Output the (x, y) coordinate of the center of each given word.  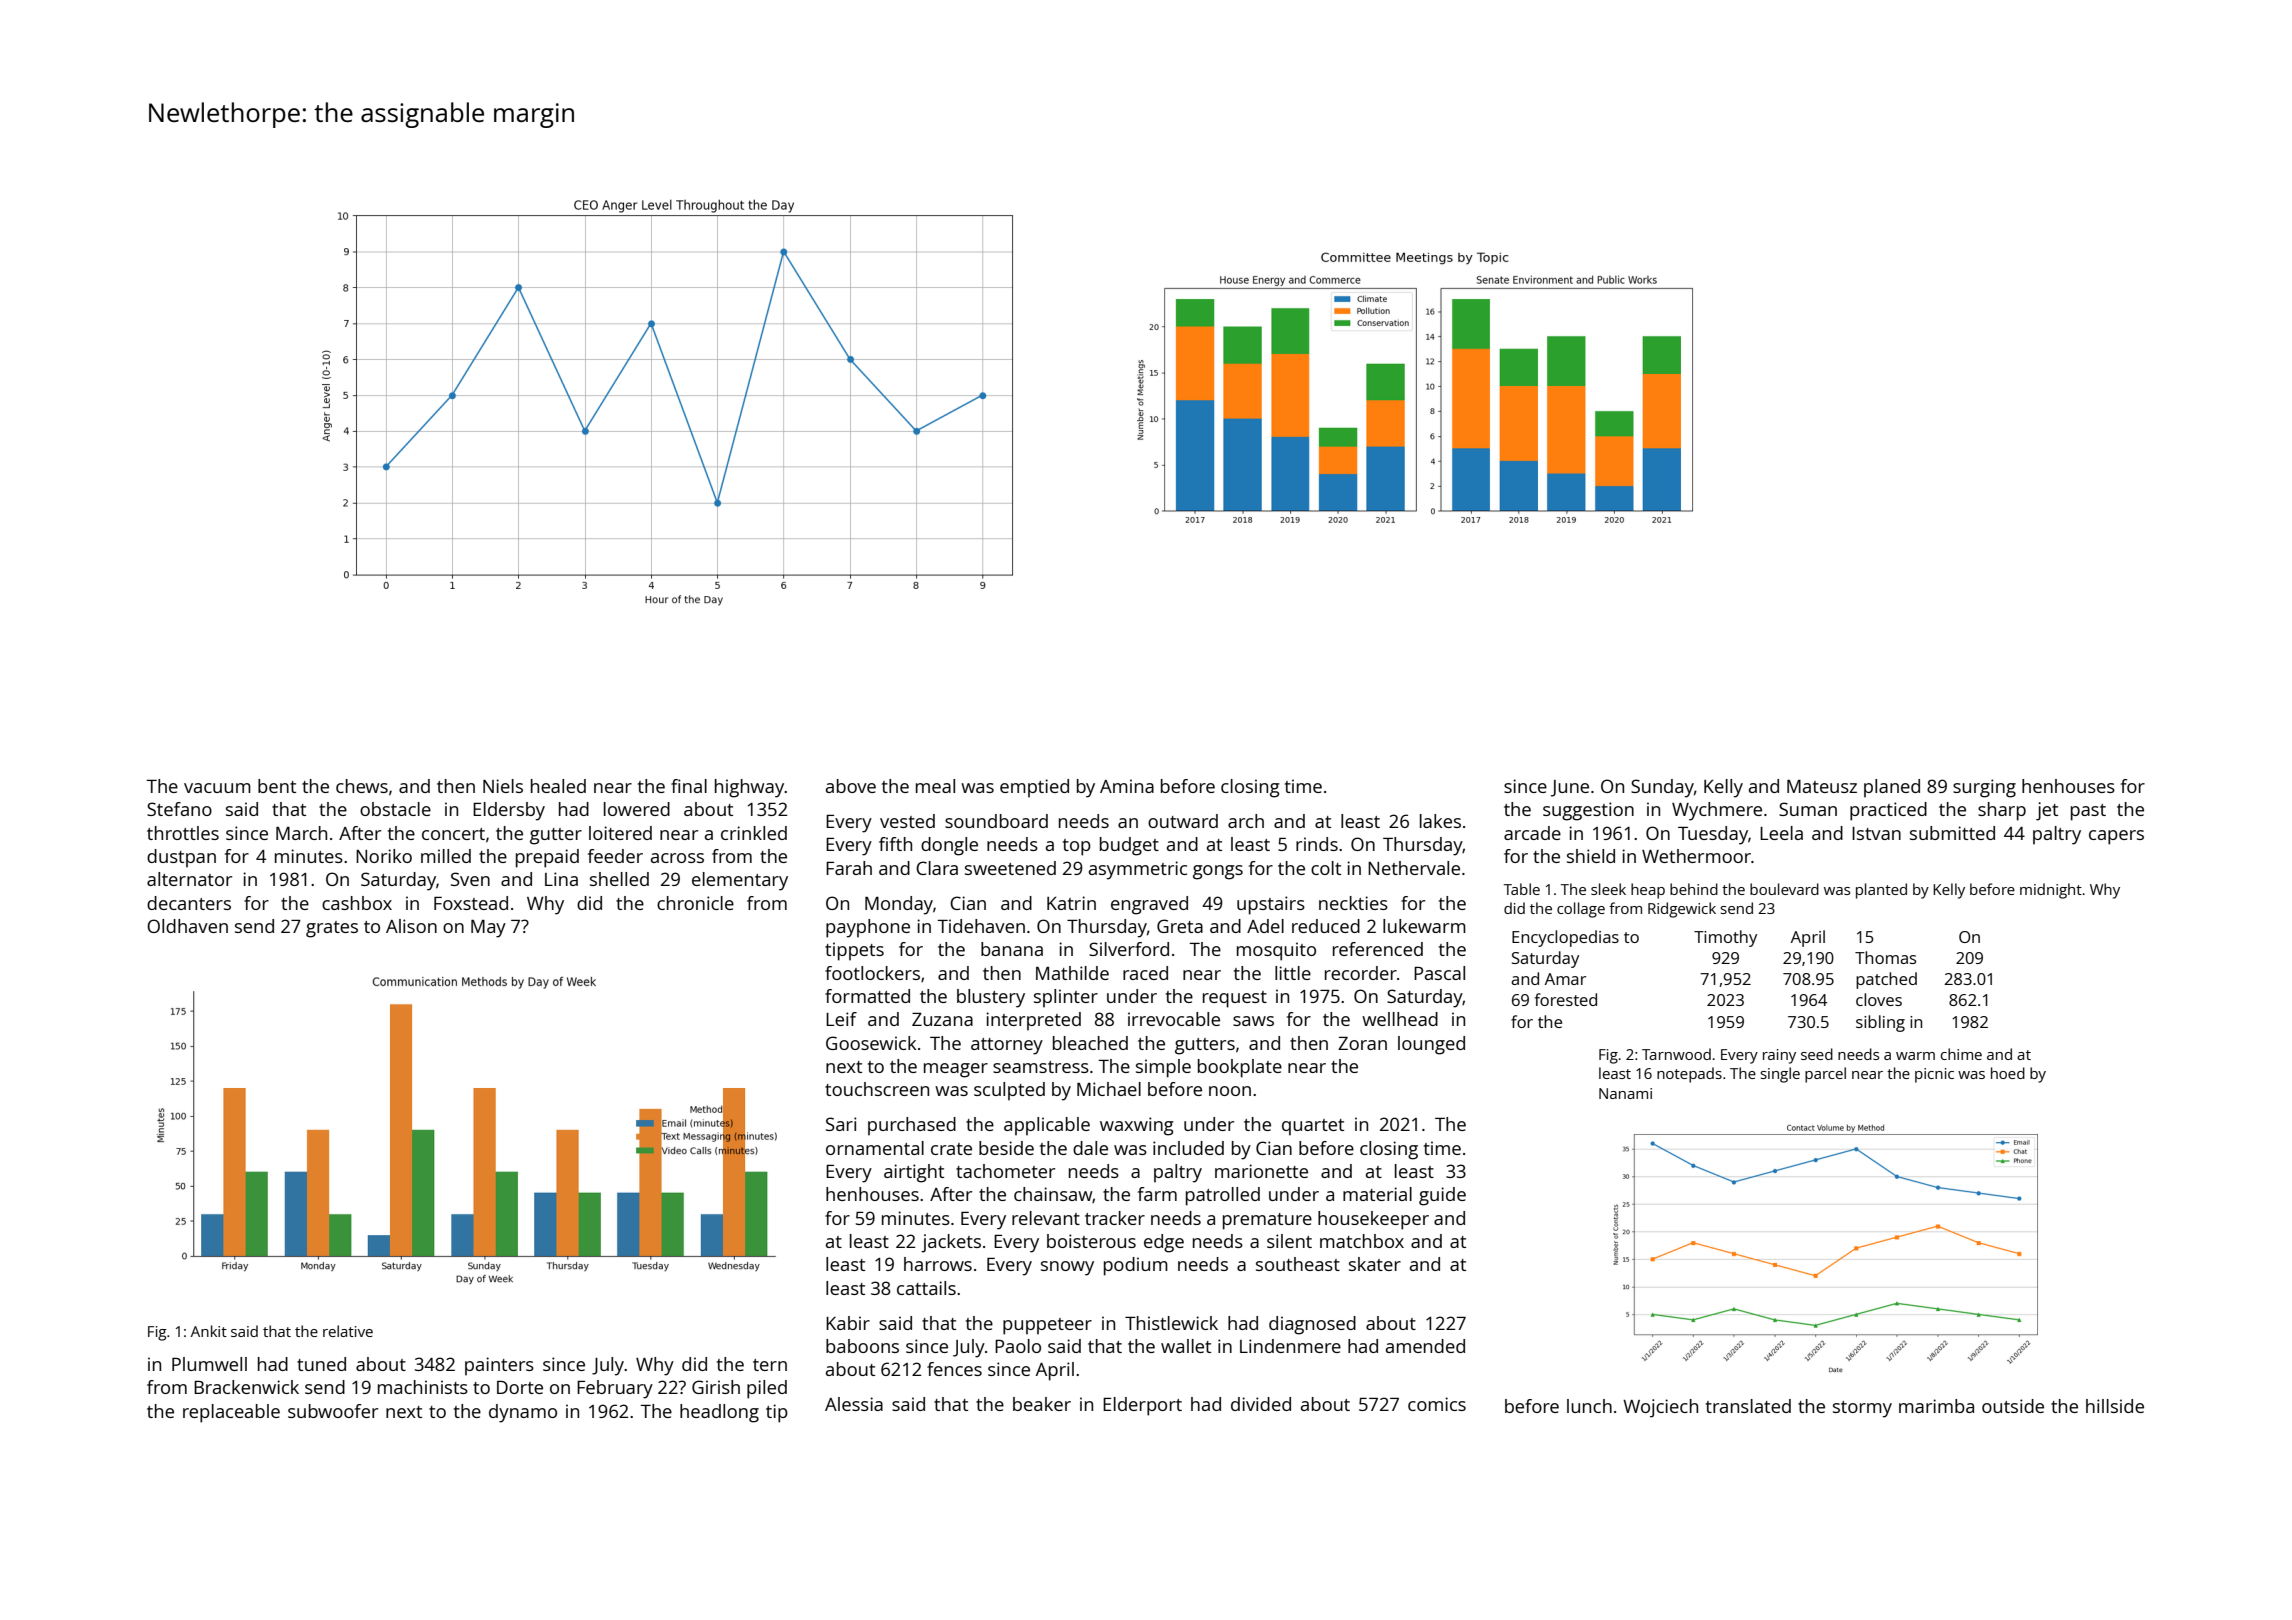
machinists (423, 1387)
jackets (951, 1243)
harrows (938, 1264)
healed (558, 786)
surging (1984, 788)
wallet (1186, 1346)
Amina (1127, 786)
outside (2013, 1406)
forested (1566, 999)
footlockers (872, 973)
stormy (1862, 1409)
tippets (854, 951)
